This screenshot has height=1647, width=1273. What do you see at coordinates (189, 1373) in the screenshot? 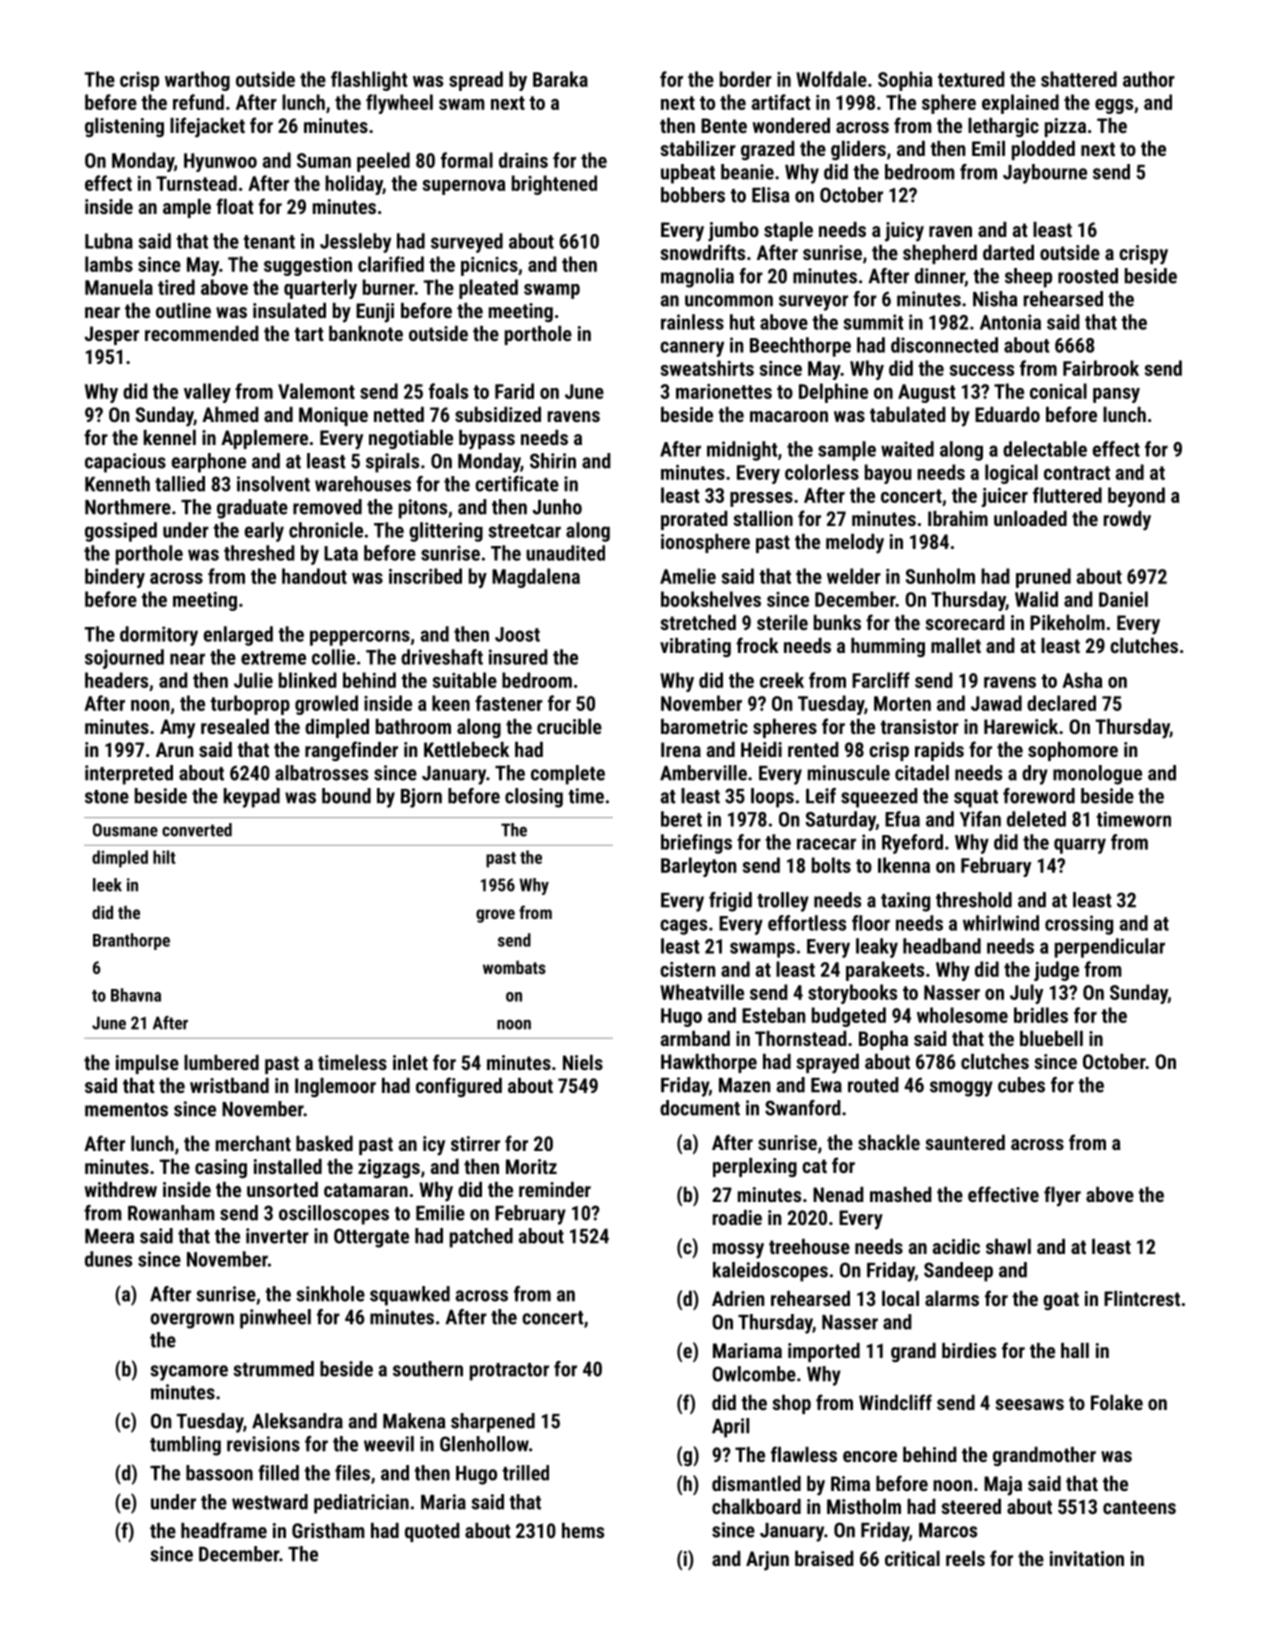
I see `sycamore` at bounding box center [189, 1373].
